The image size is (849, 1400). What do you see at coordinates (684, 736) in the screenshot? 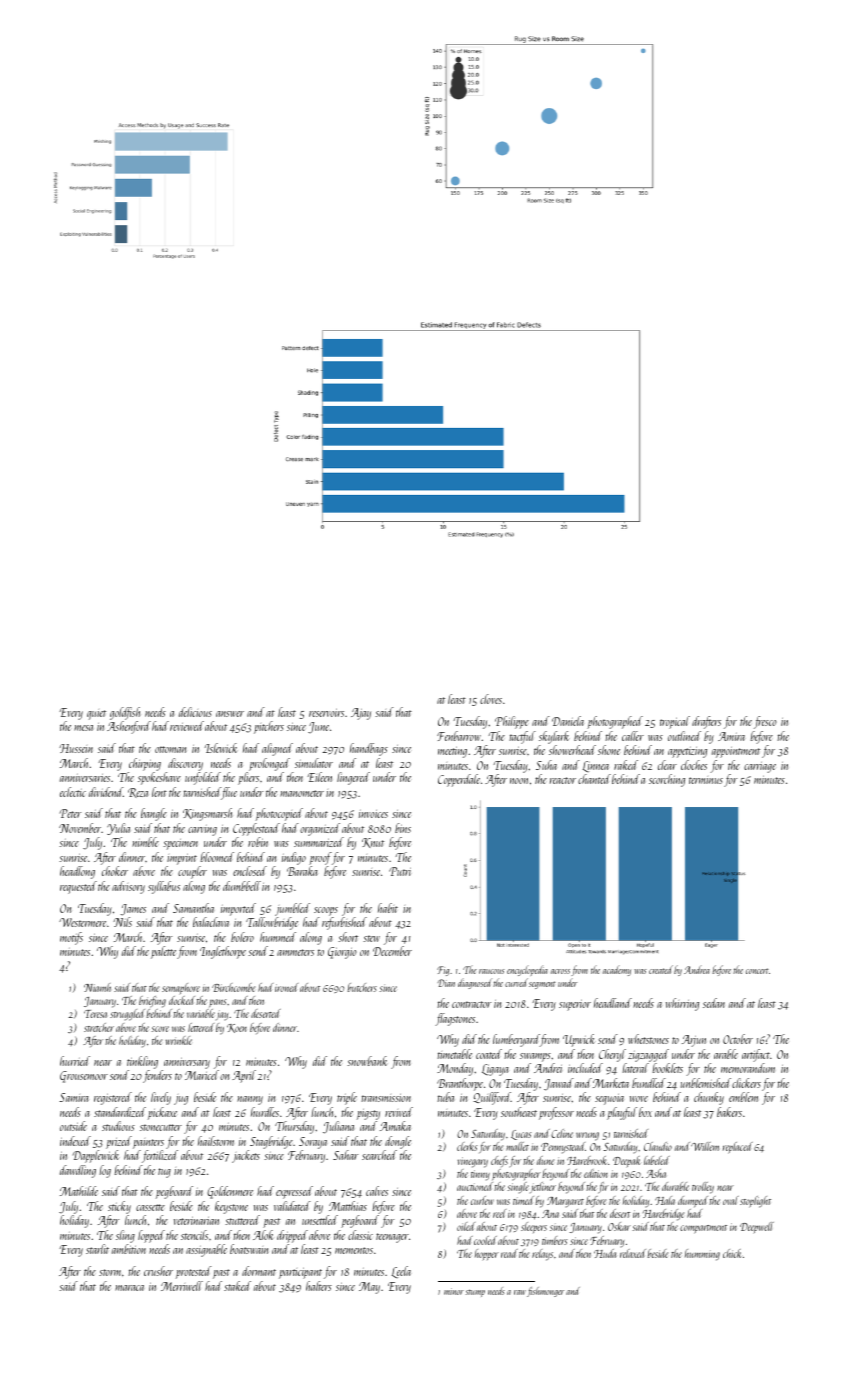
I see `outlined` at bounding box center [684, 736].
